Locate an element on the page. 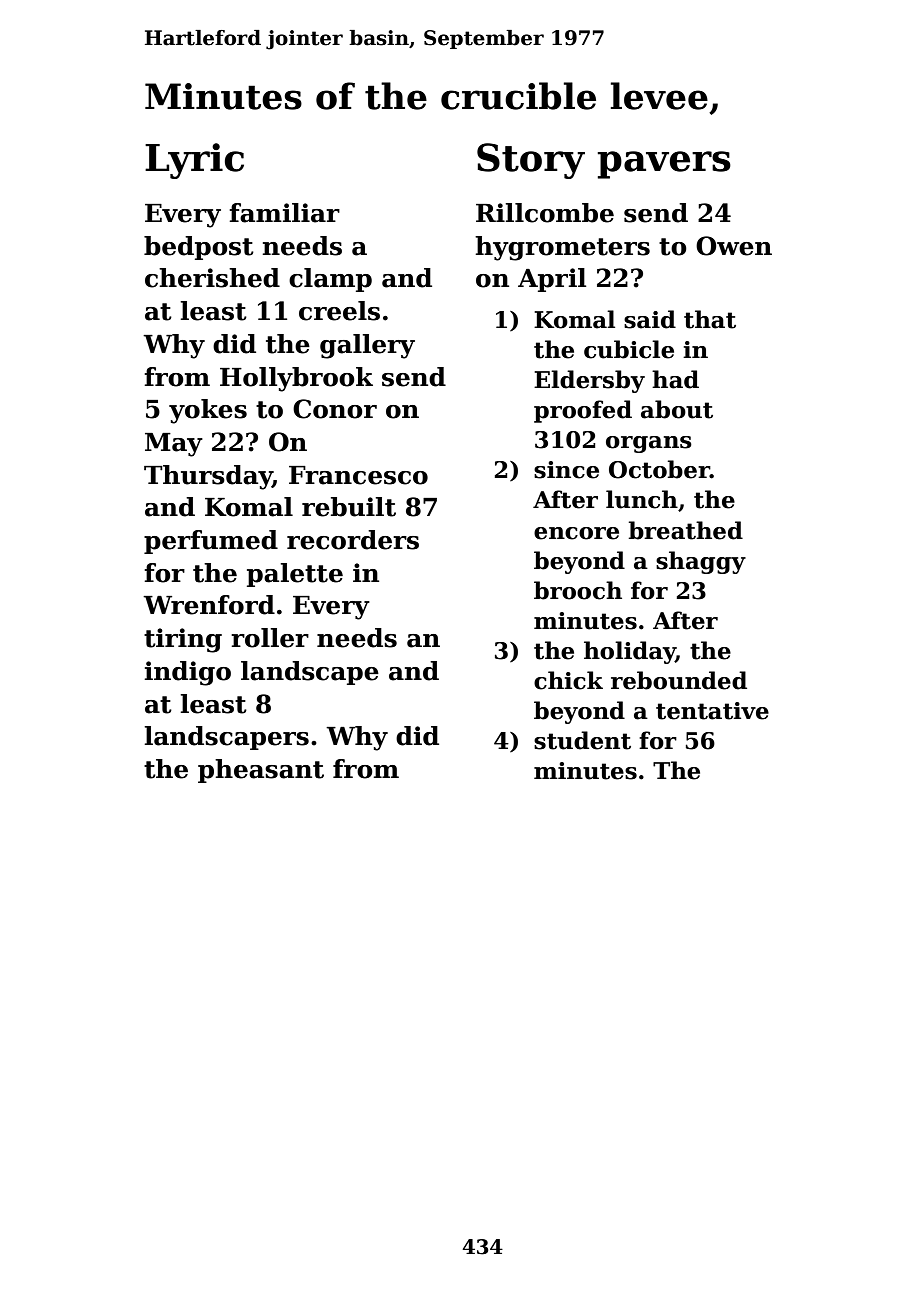 The width and height of the document is (924, 1311). pheasant is located at coordinates (261, 771).
